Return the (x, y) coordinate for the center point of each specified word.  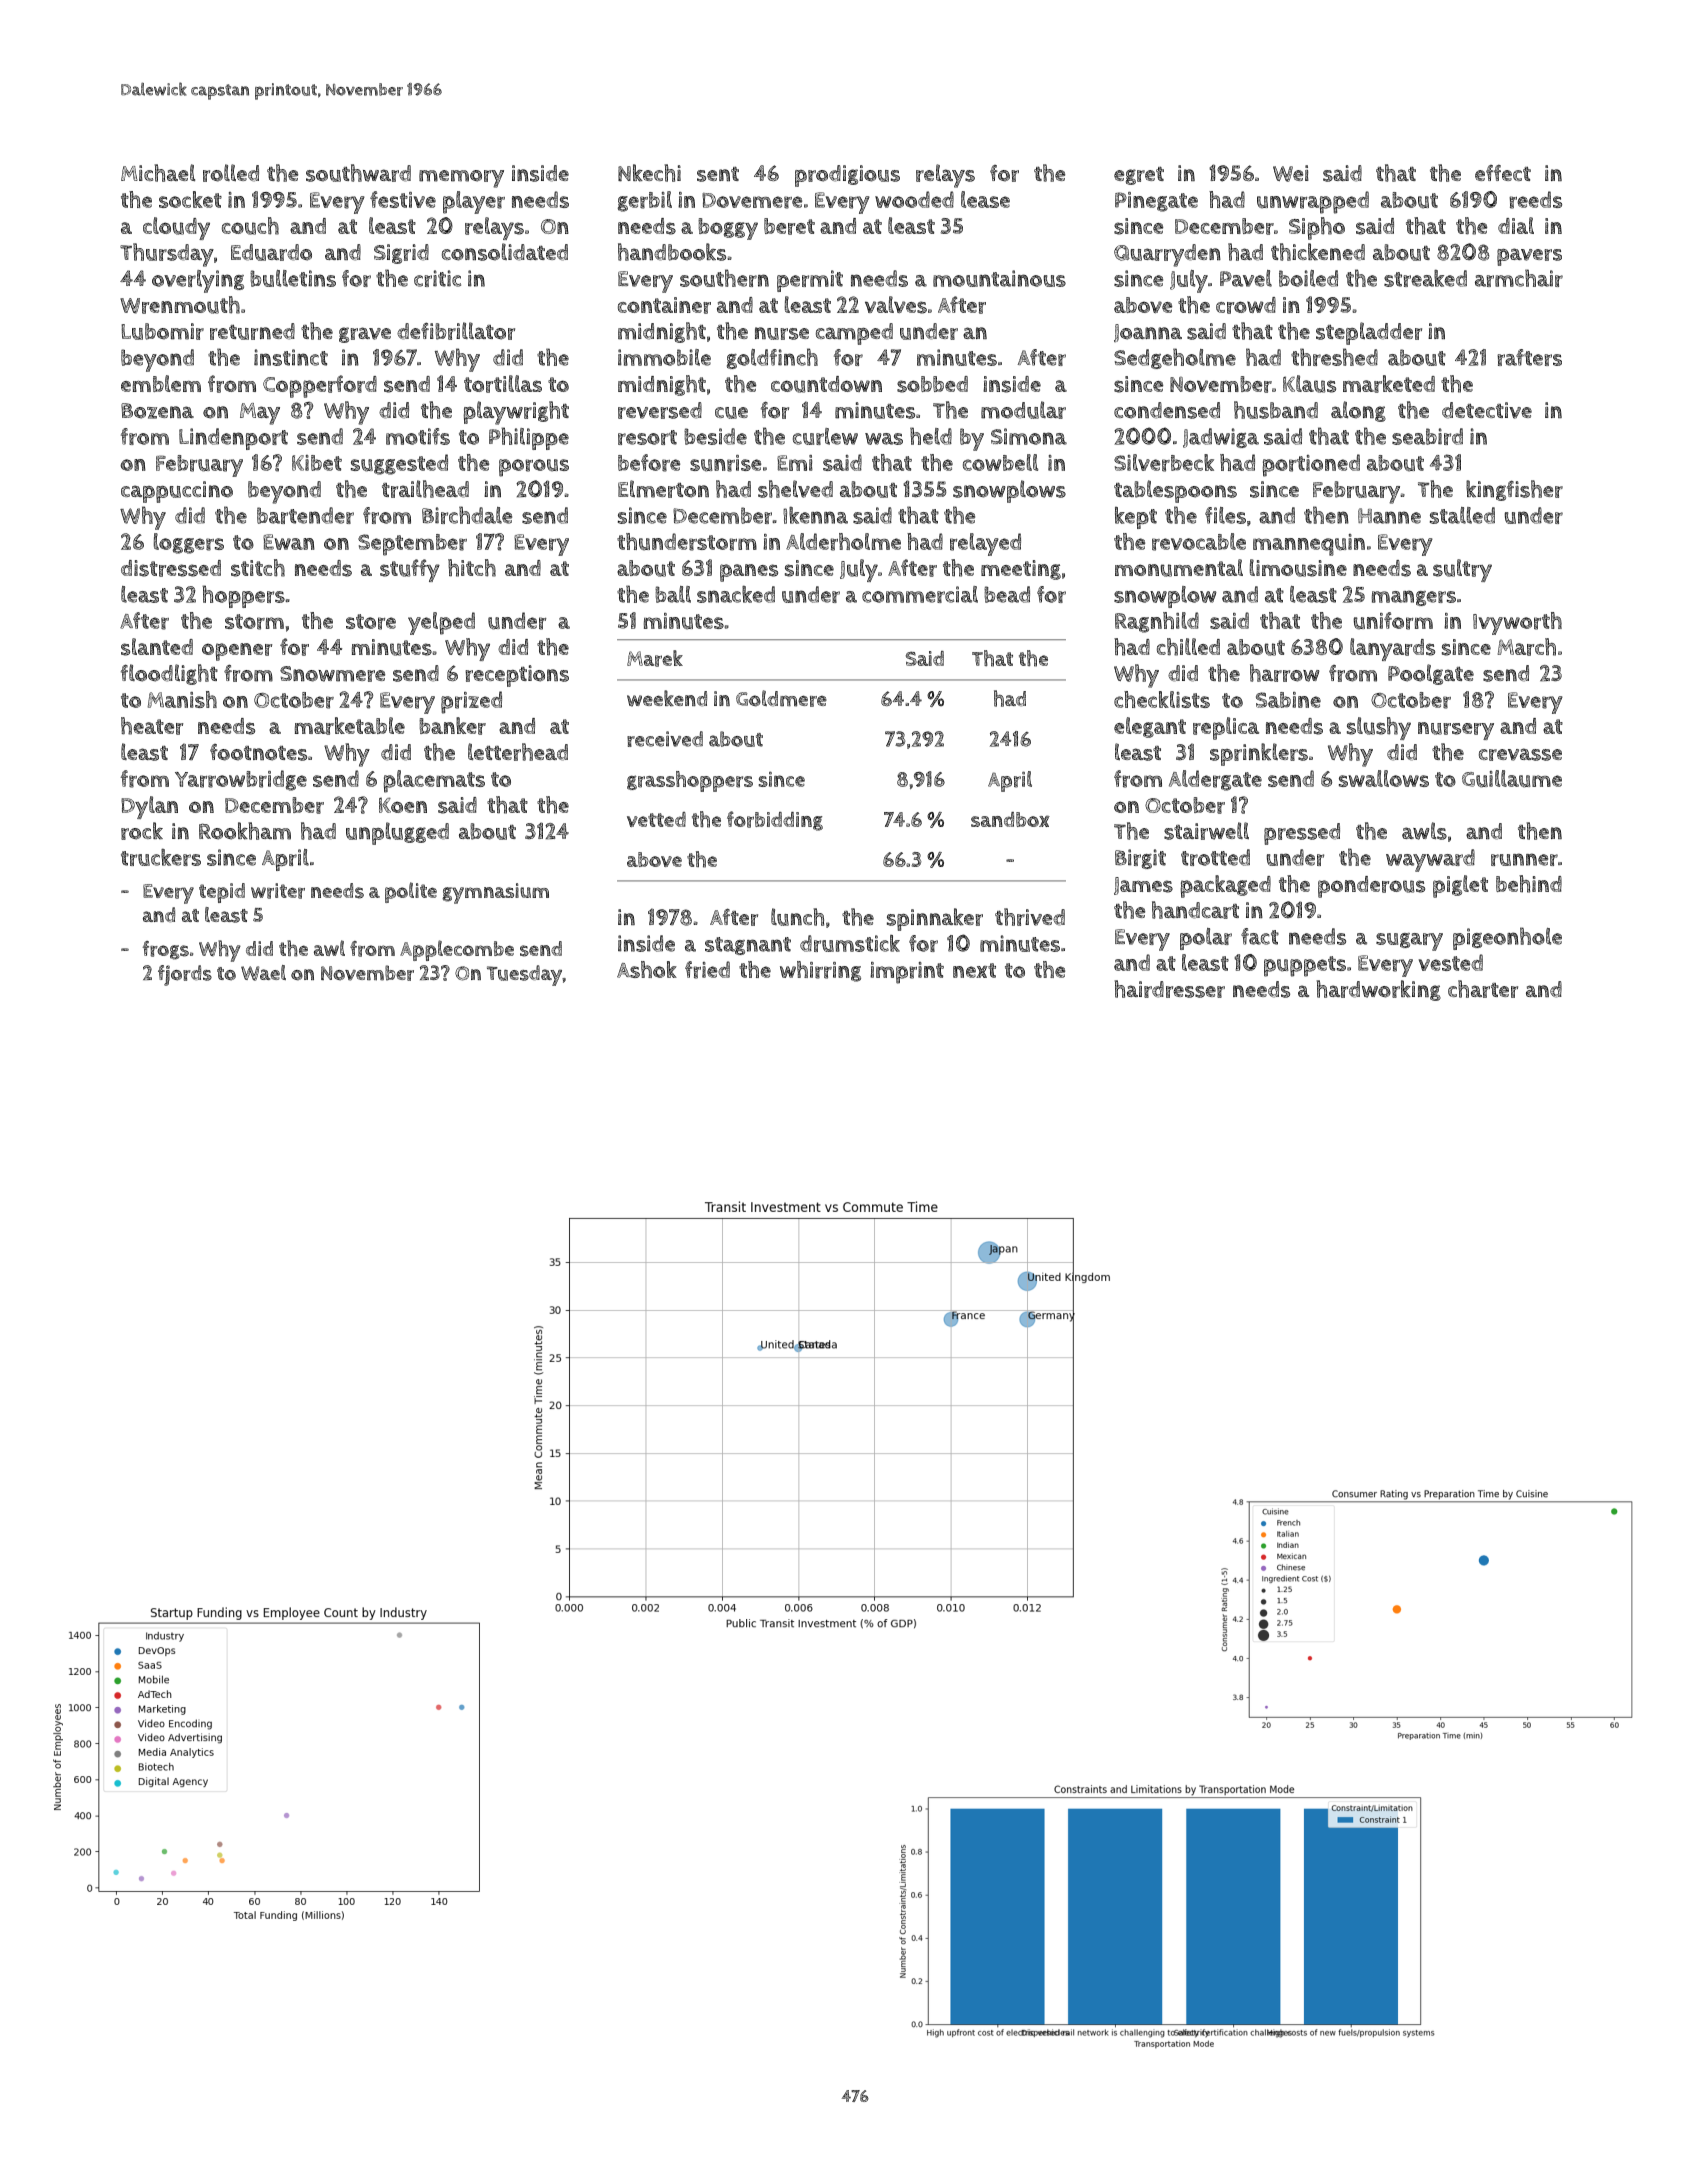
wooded (914, 199)
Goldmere (781, 698)
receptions (517, 676)
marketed (1389, 384)
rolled (231, 173)
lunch (797, 917)
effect (1503, 173)
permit (810, 281)
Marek (655, 658)
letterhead (518, 752)
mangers (1414, 598)
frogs (166, 950)
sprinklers (1259, 754)
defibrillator (456, 331)
